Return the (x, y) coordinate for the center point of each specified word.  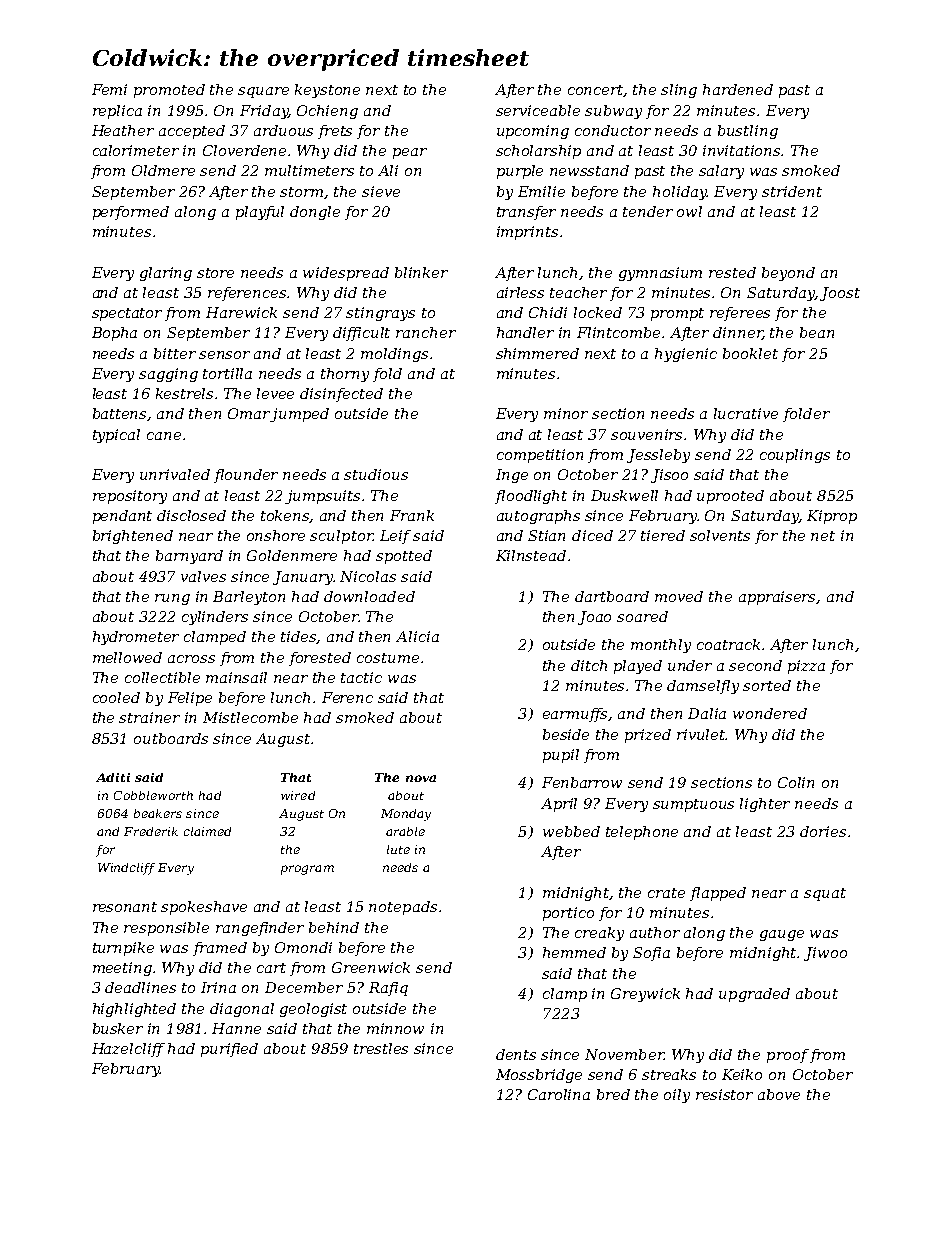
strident (792, 191)
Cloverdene (244, 150)
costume (388, 658)
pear (410, 153)
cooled (116, 697)
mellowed (127, 657)
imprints (527, 233)
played (638, 667)
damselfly (703, 687)
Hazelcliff (128, 1050)
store (215, 273)
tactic (361, 677)
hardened (738, 89)
